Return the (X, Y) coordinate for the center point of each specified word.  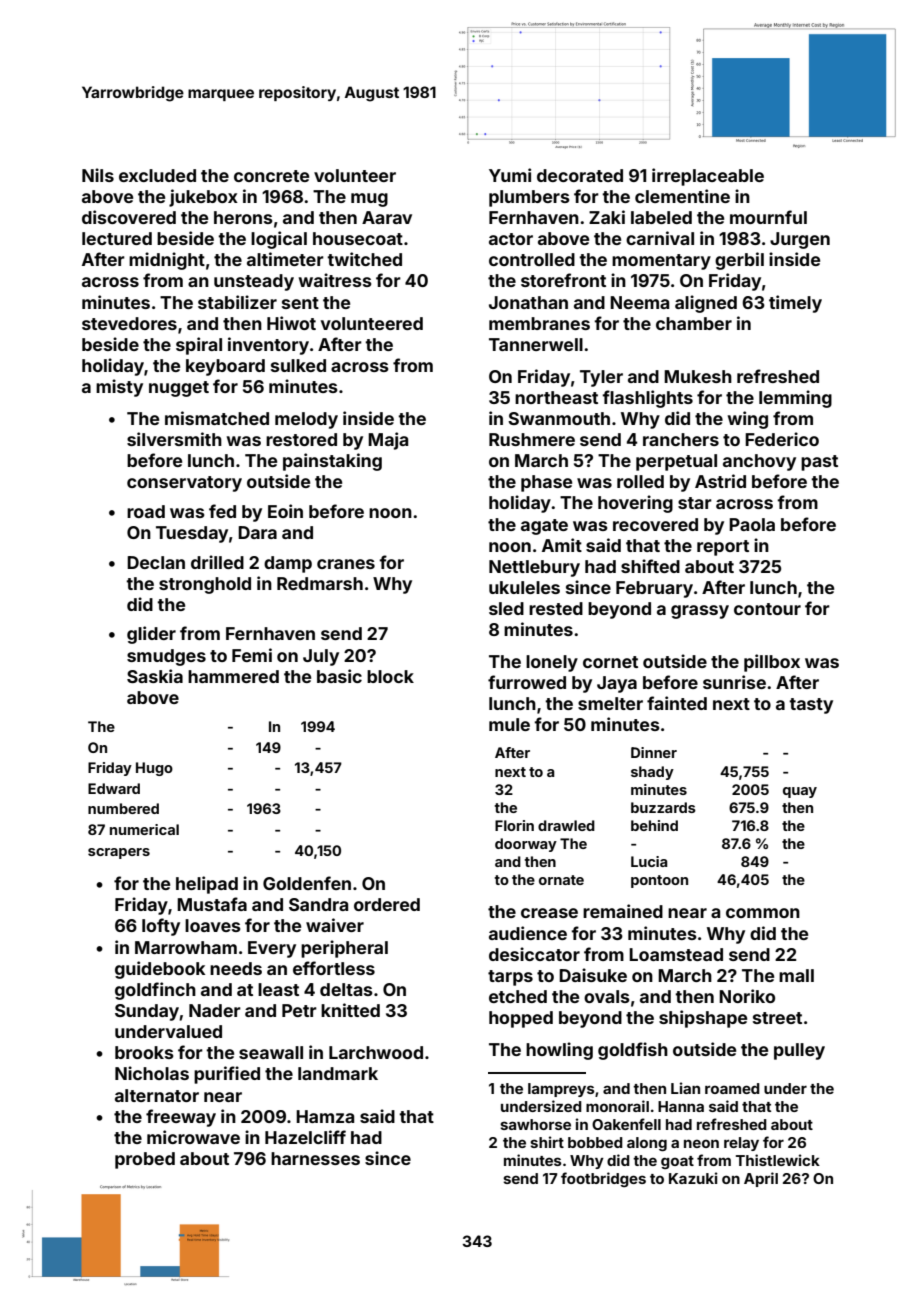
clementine (682, 196)
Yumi (510, 175)
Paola (752, 524)
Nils (98, 175)
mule (509, 724)
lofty (161, 927)
